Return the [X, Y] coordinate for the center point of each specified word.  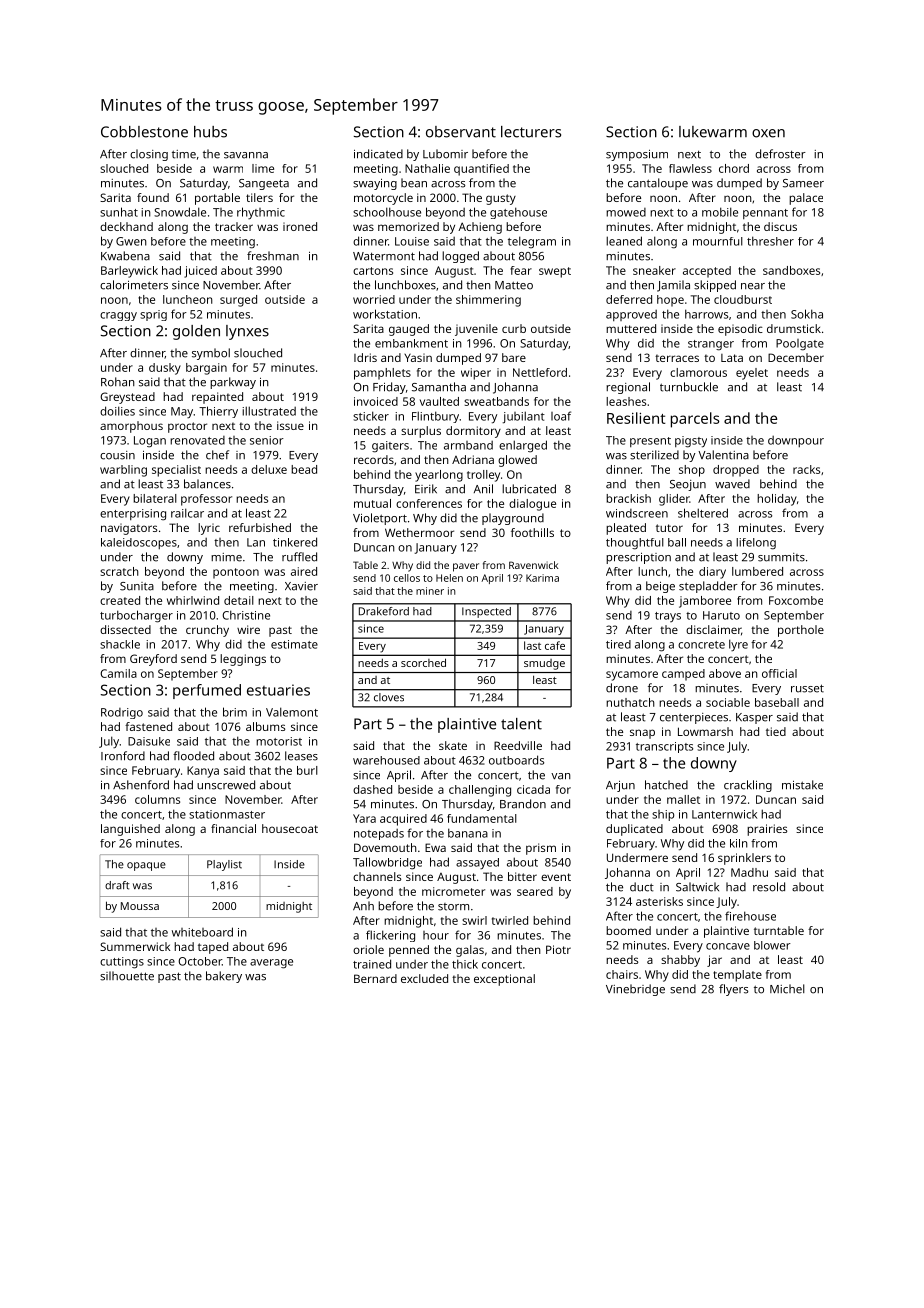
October [200, 961]
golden [196, 332]
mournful [718, 241]
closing [149, 155]
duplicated [634, 830]
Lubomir [445, 154]
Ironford [123, 756]
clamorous [698, 372]
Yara [364, 818]
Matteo [514, 285]
